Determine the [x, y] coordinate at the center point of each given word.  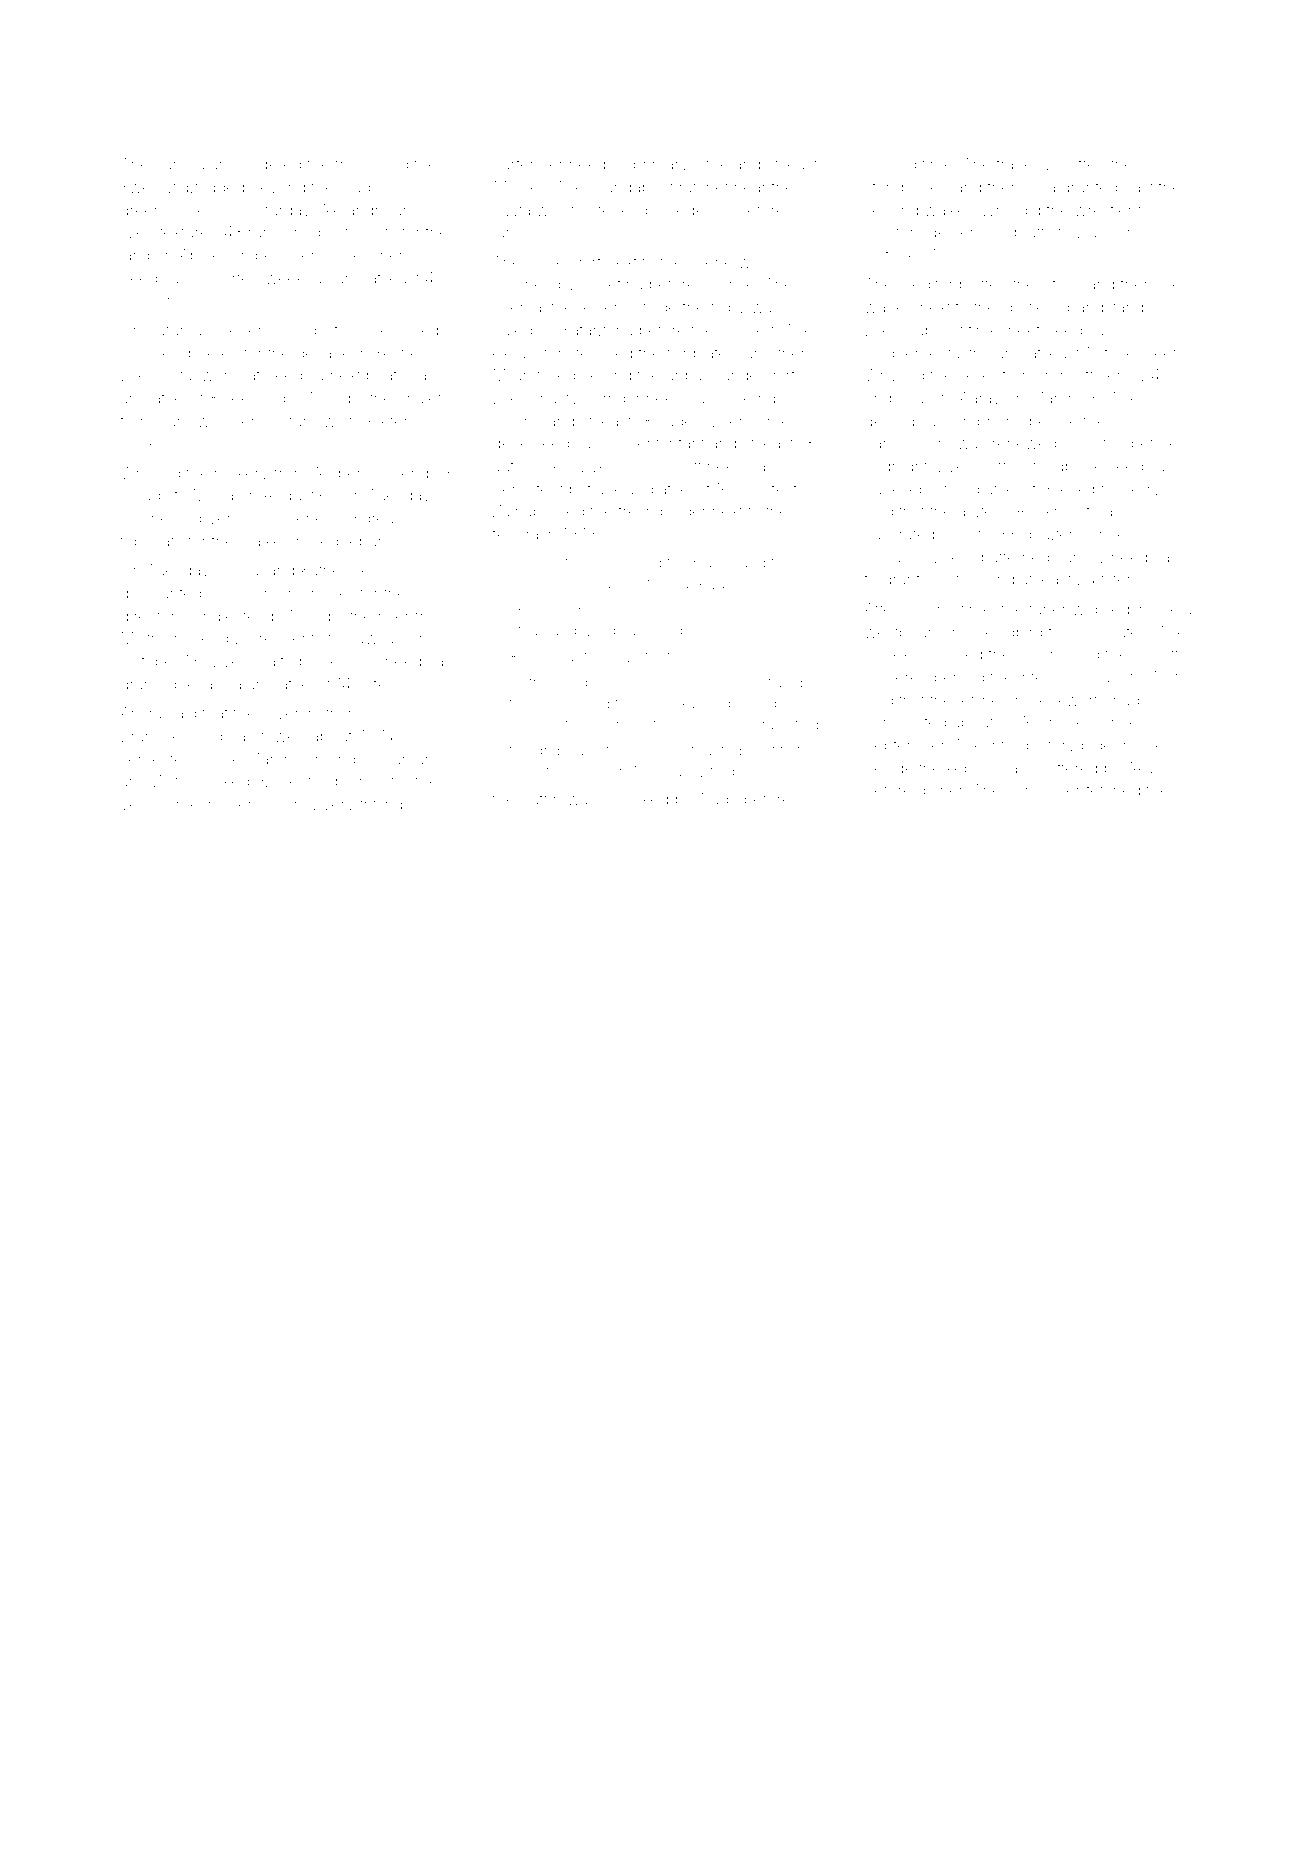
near [750, 188]
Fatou [1106, 443]
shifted [1081, 163]
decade [324, 353]
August [288, 497]
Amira [140, 713]
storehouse [684, 724]
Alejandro [354, 212]
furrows [316, 420]
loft [691, 465]
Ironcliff [1068, 374]
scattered [1064, 768]
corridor [612, 398]
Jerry [1141, 491]
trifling [381, 805]
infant [685, 442]
